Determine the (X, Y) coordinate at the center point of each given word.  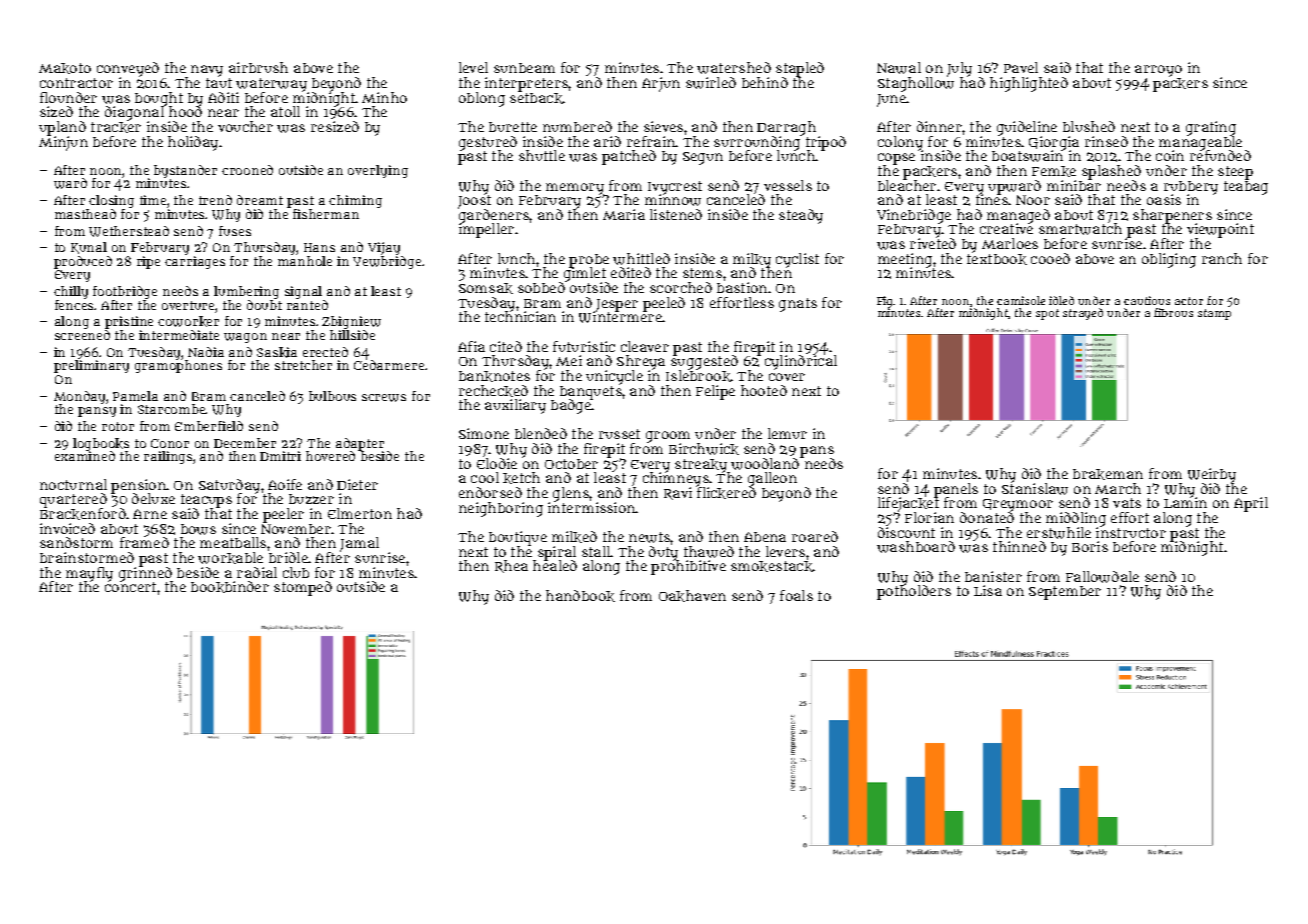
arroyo (1158, 71)
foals (796, 595)
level (473, 67)
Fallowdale (1102, 577)
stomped (303, 588)
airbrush (258, 67)
